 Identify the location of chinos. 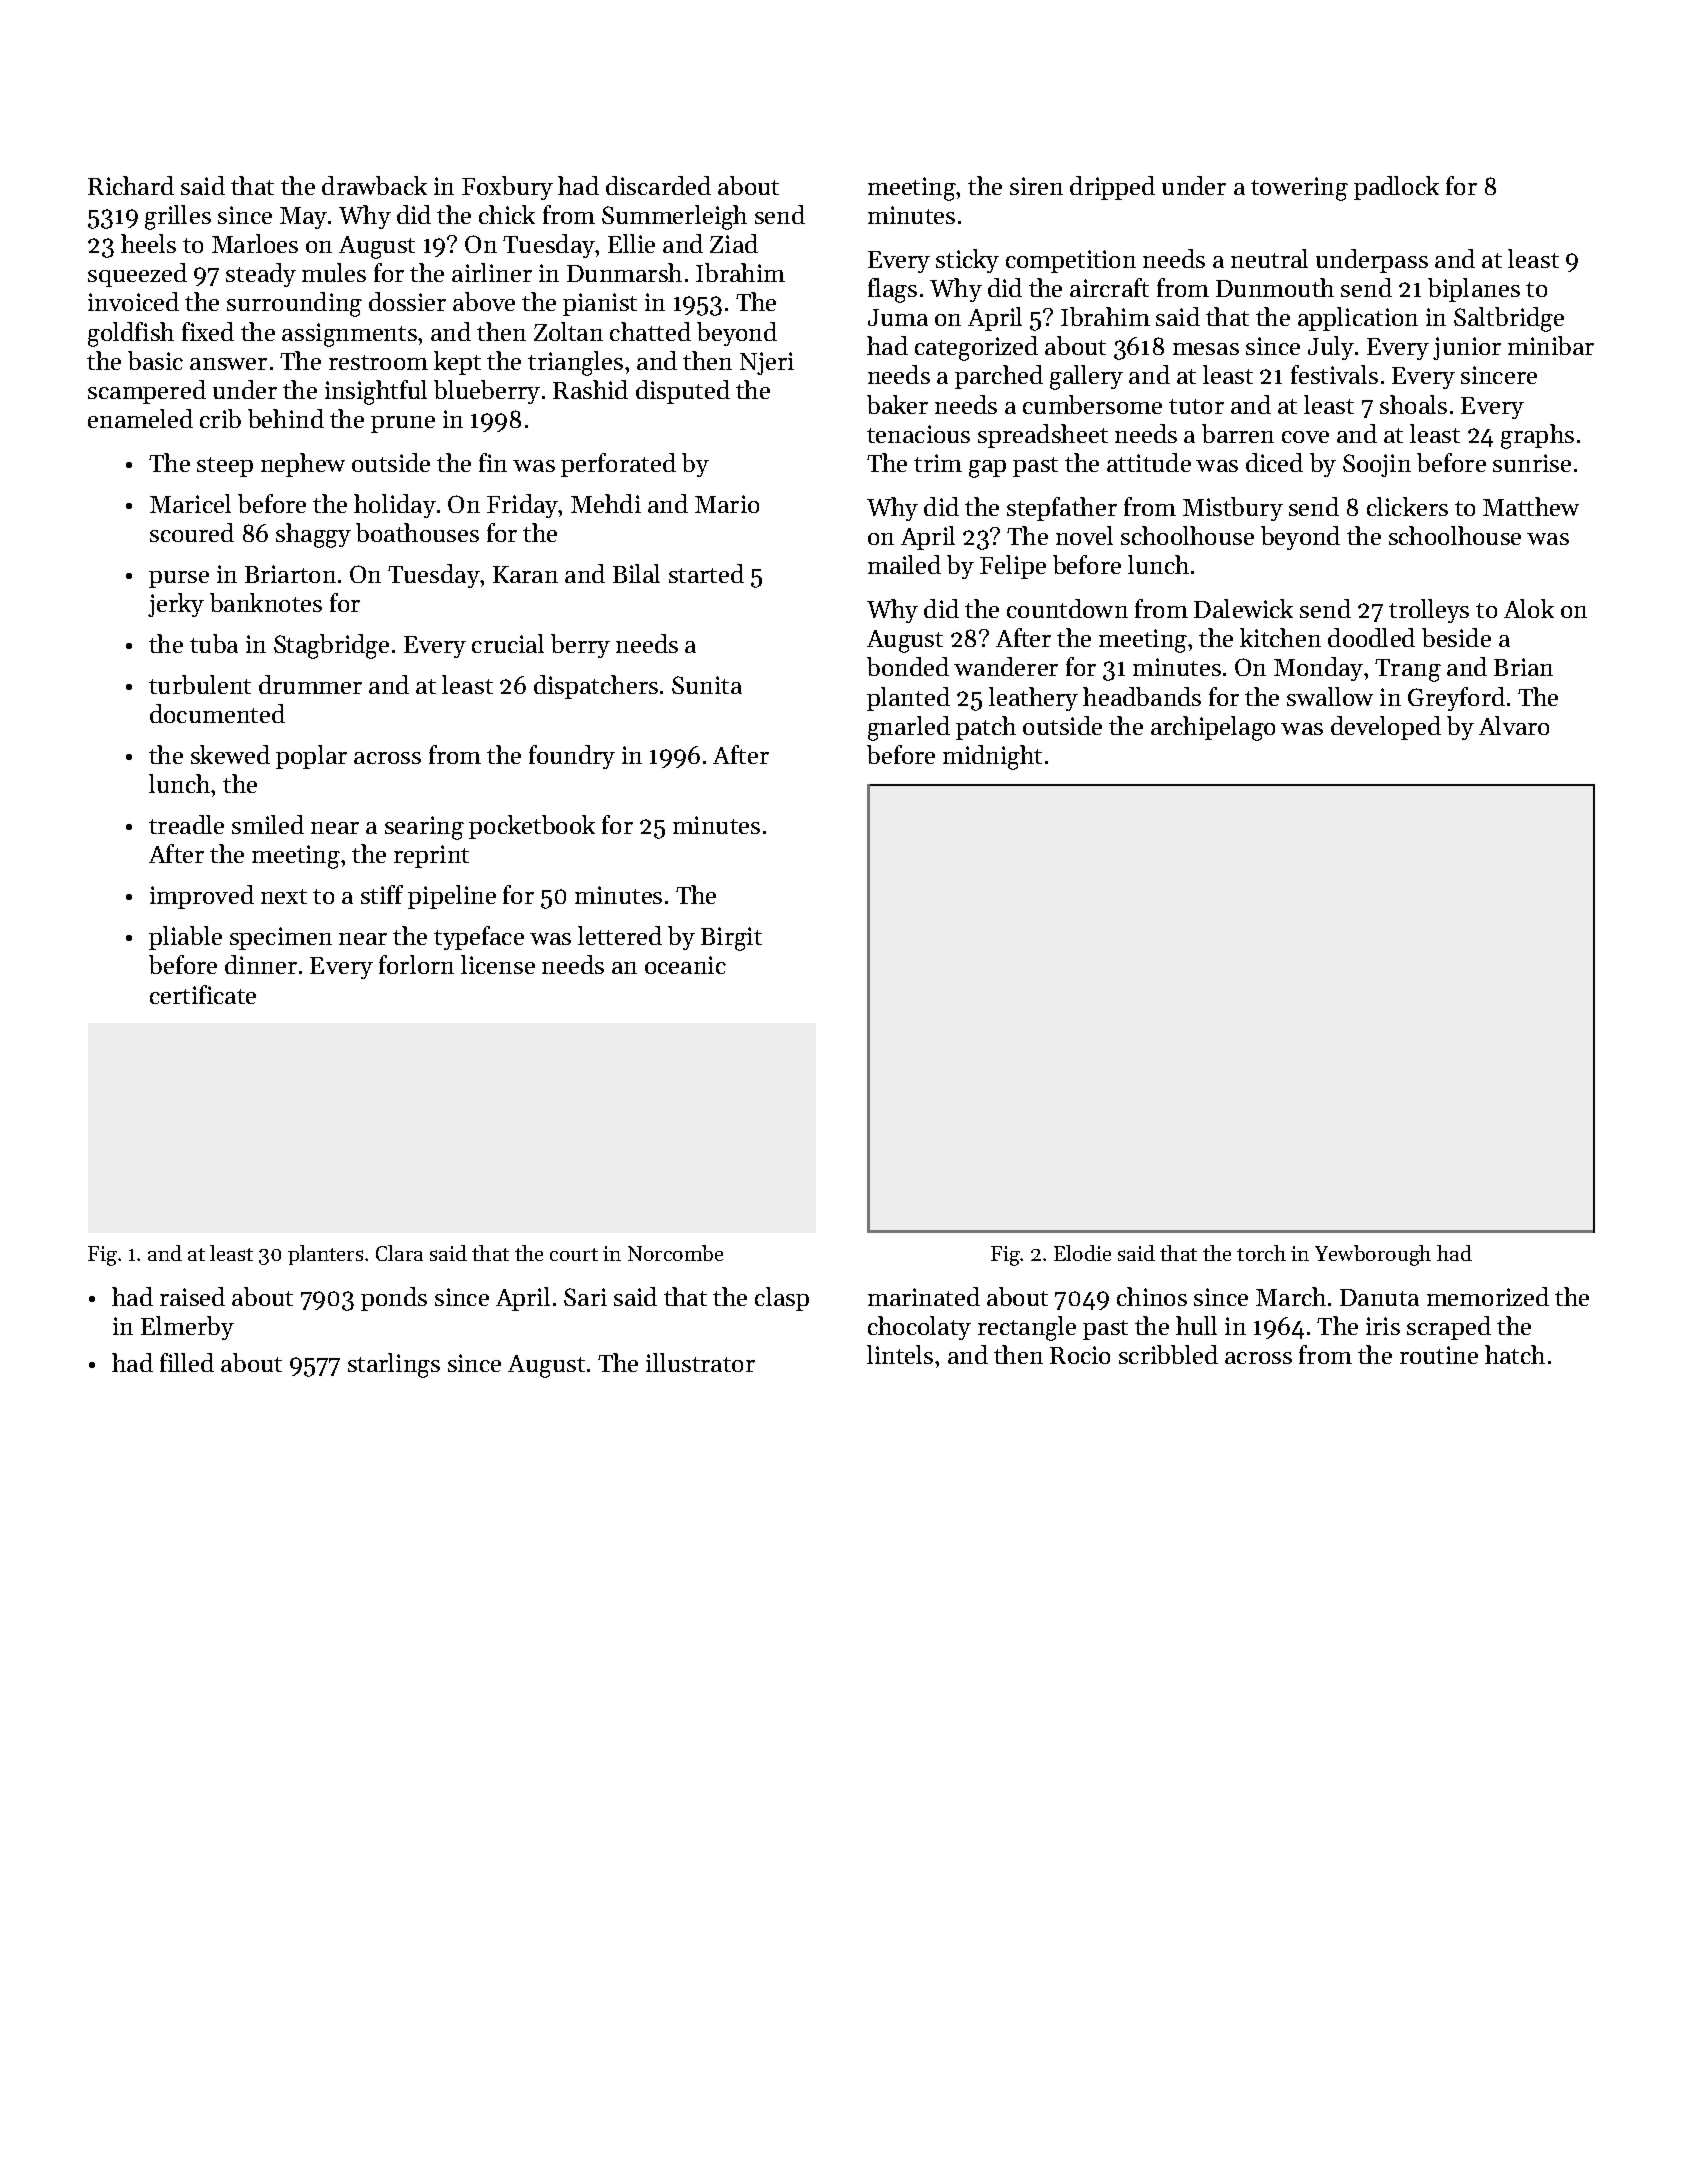
(1152, 1296).
